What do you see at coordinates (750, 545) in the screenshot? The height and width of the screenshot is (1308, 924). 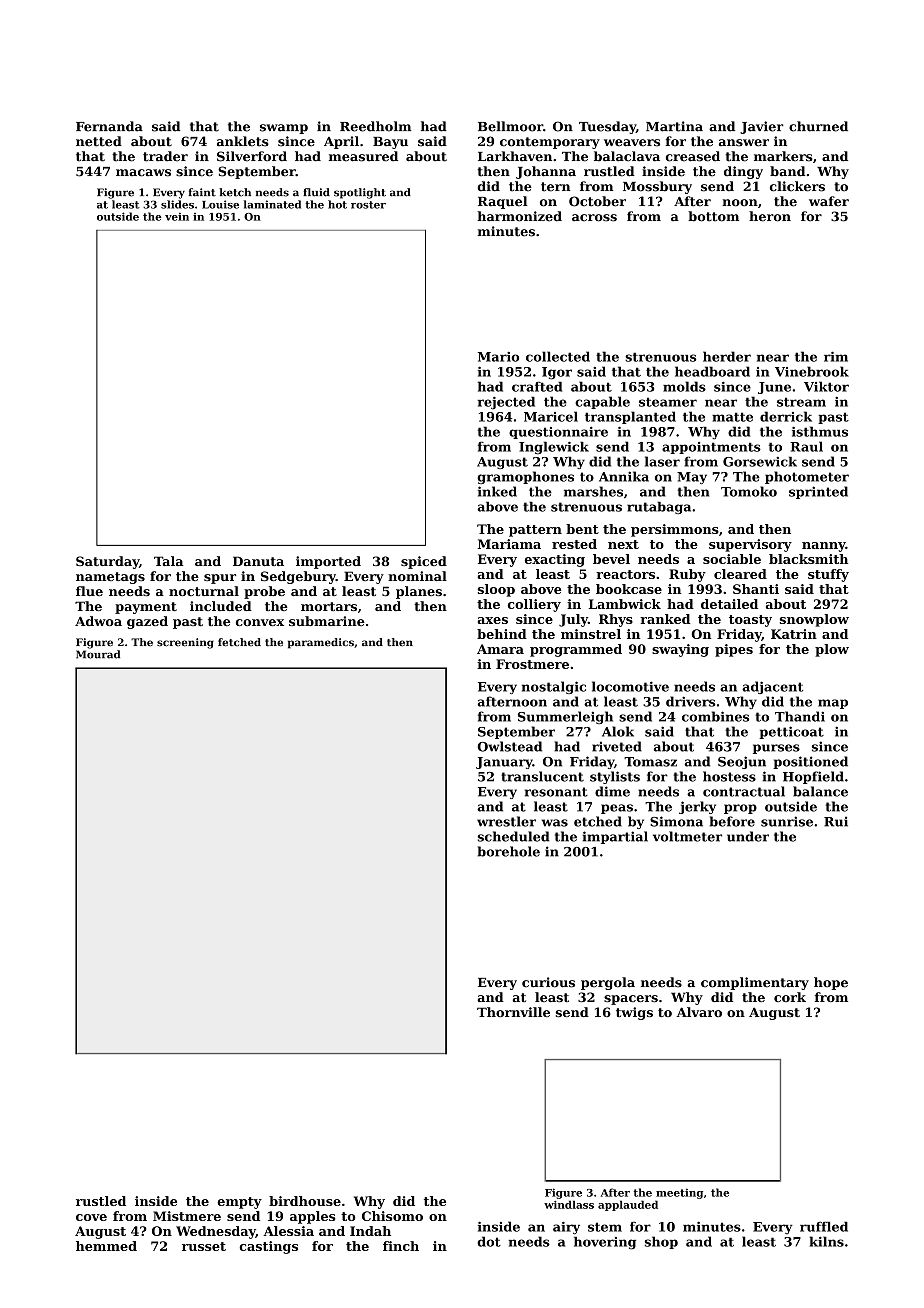 I see `supervisory` at bounding box center [750, 545].
